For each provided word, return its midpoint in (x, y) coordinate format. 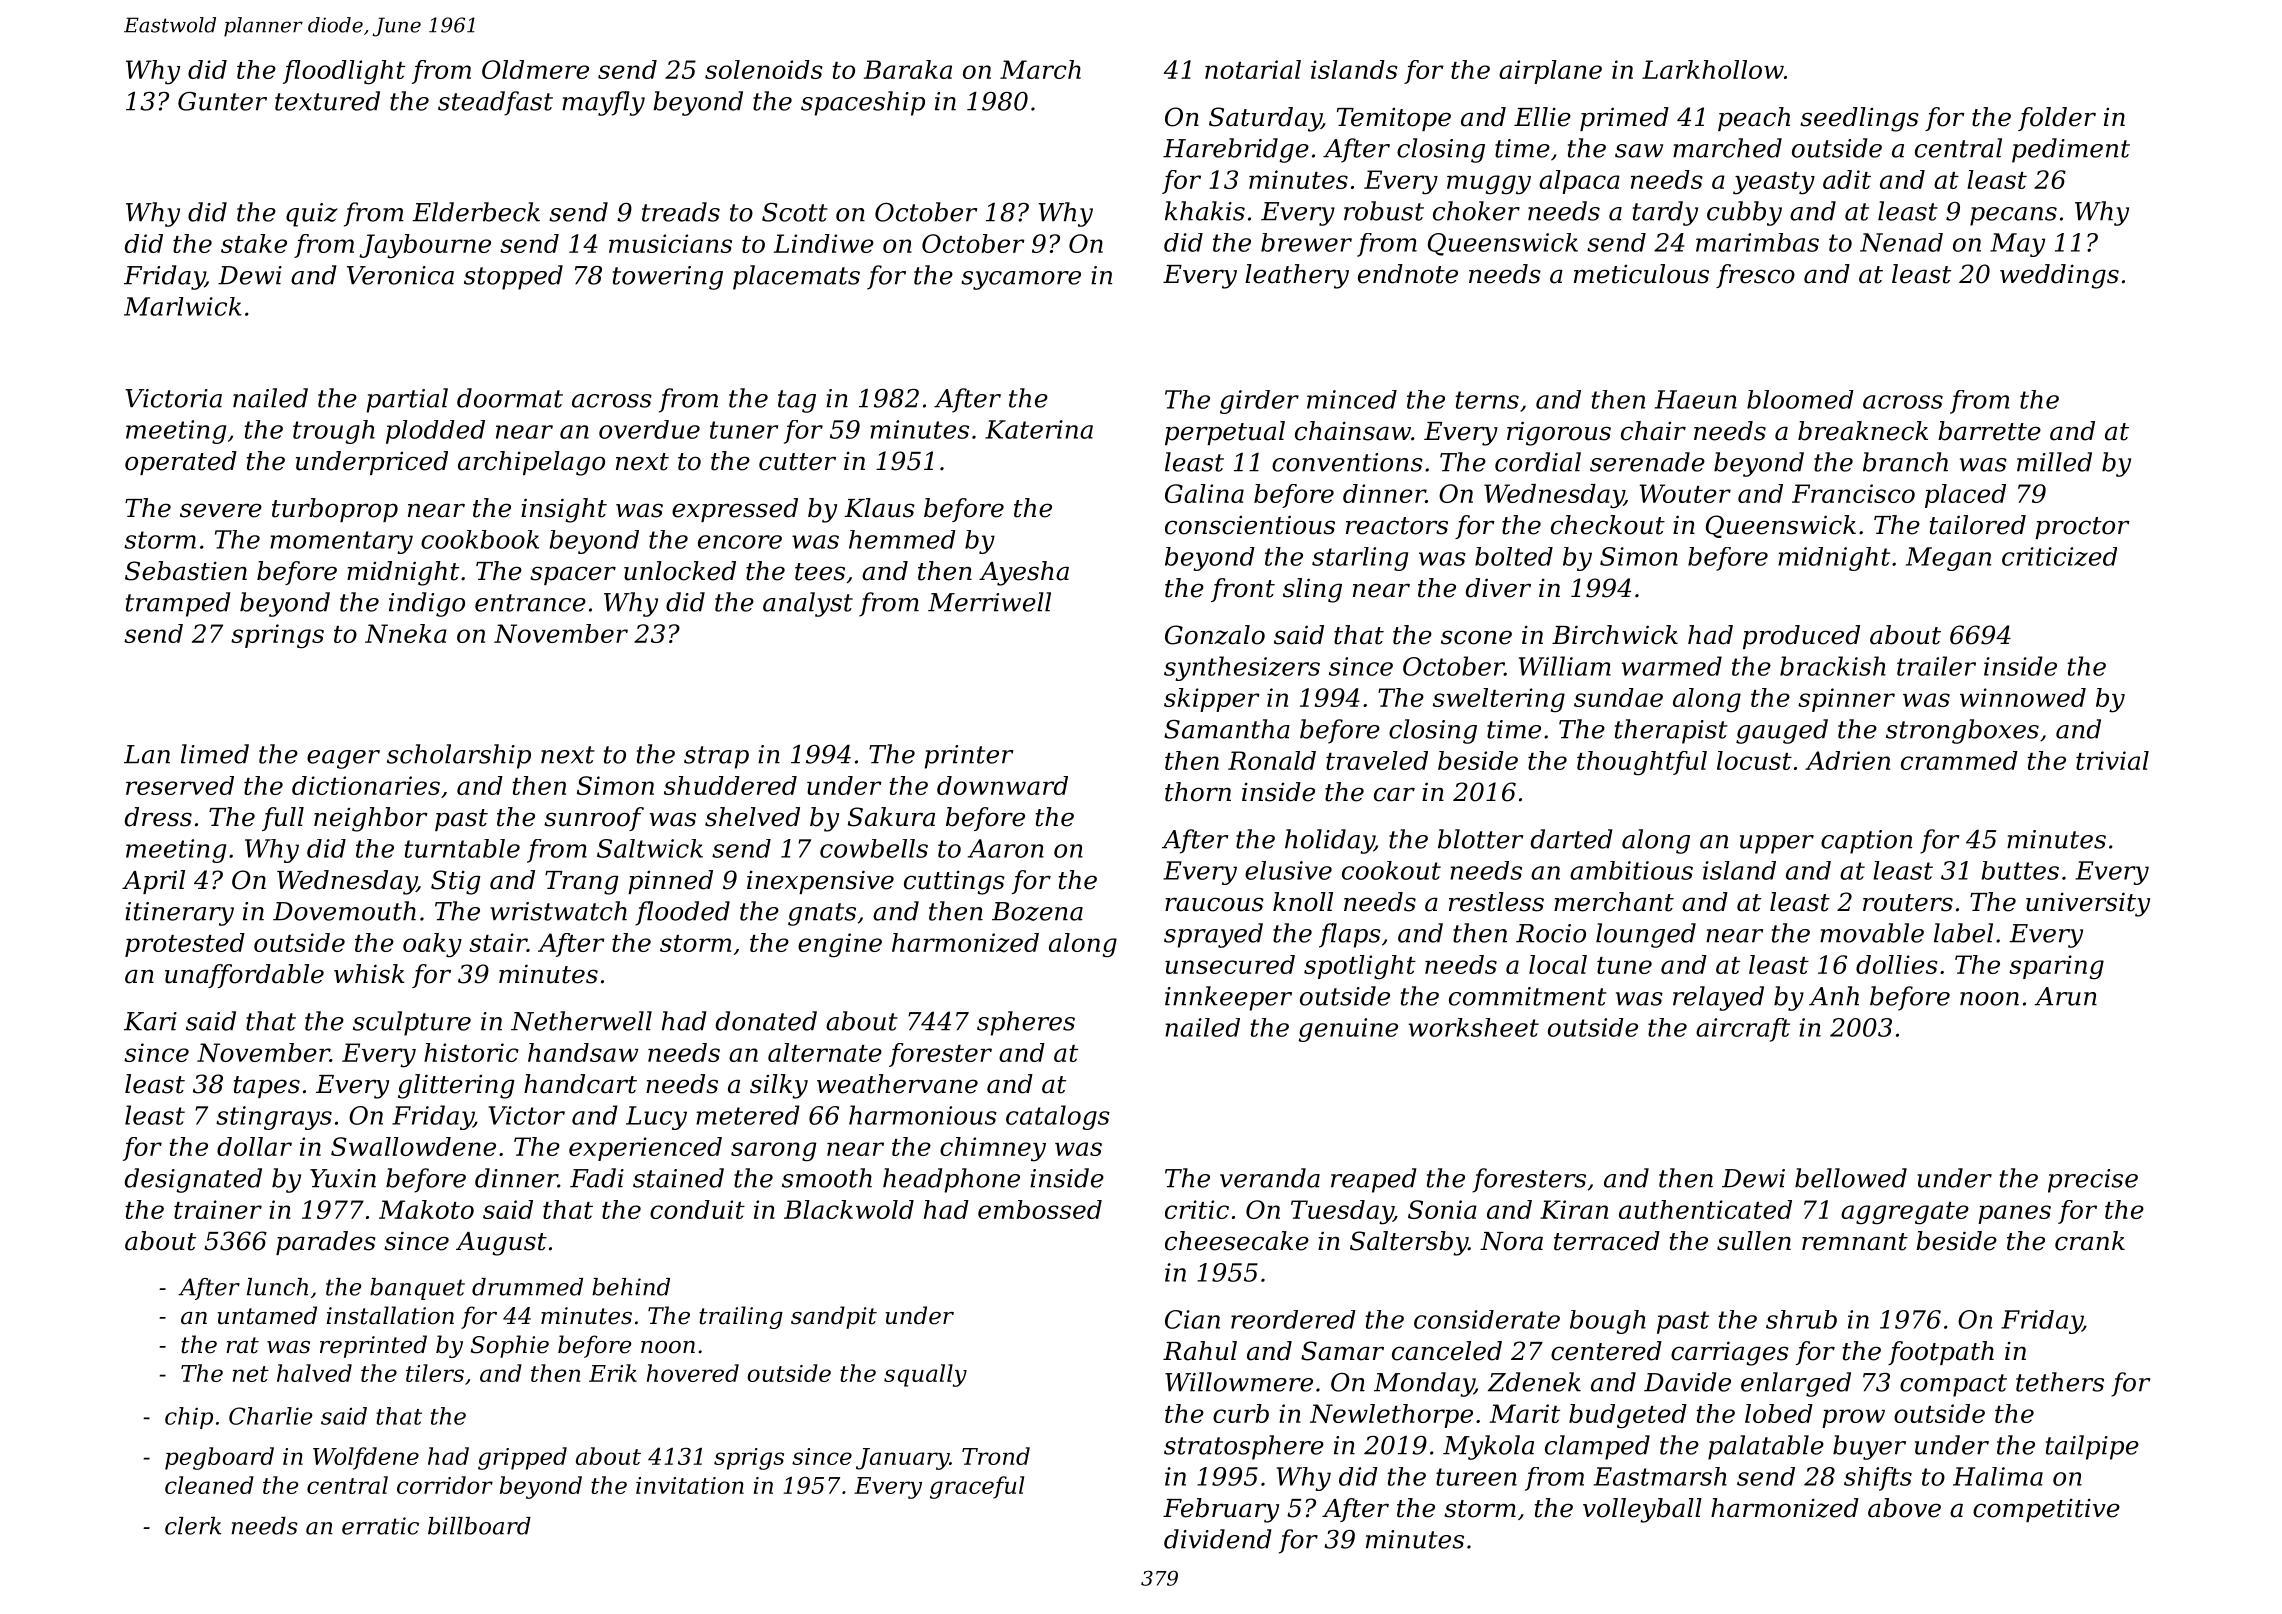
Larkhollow (1713, 69)
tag (797, 401)
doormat (510, 398)
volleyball (1642, 1510)
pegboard (219, 1458)
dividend (1218, 1539)
